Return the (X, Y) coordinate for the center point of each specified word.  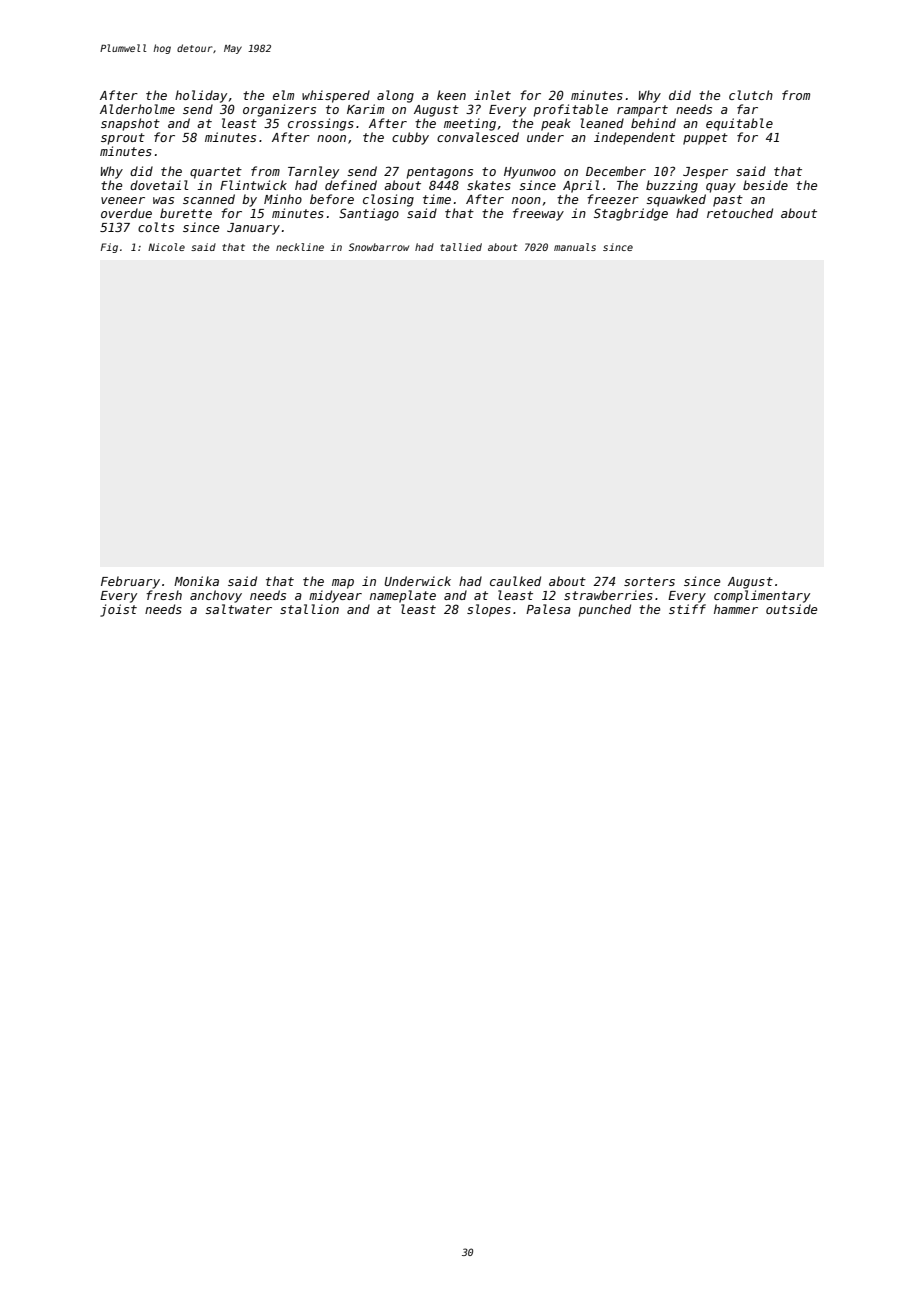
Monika (196, 581)
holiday (201, 96)
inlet (492, 95)
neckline (300, 247)
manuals (575, 247)
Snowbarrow (379, 247)
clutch (751, 95)
